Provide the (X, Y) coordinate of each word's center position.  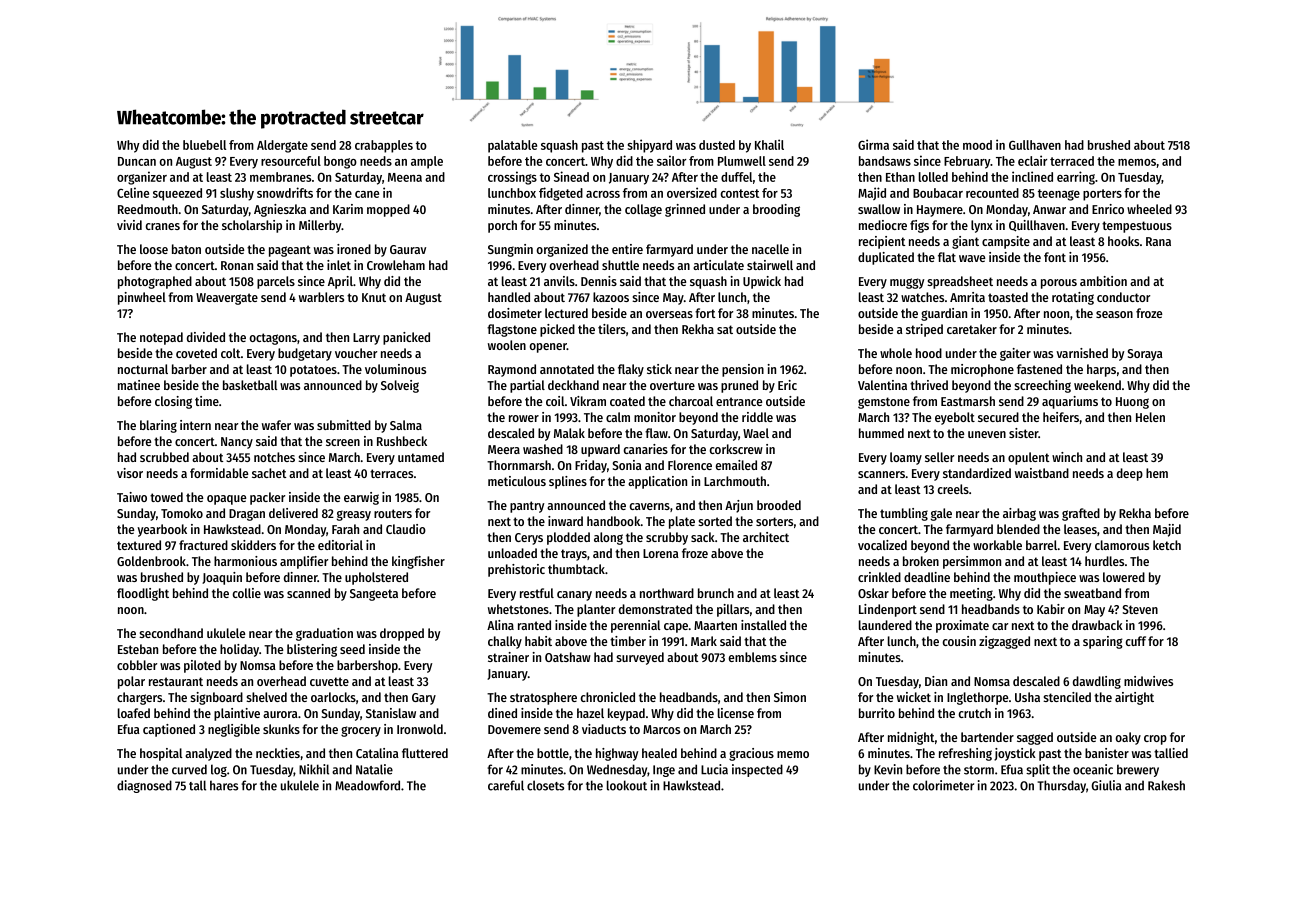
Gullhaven (1035, 145)
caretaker (972, 329)
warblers (321, 297)
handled (509, 297)
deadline (927, 577)
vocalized (882, 545)
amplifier (304, 562)
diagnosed (144, 786)
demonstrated (655, 609)
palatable (512, 146)
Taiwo (132, 497)
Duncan (137, 161)
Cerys (529, 539)
